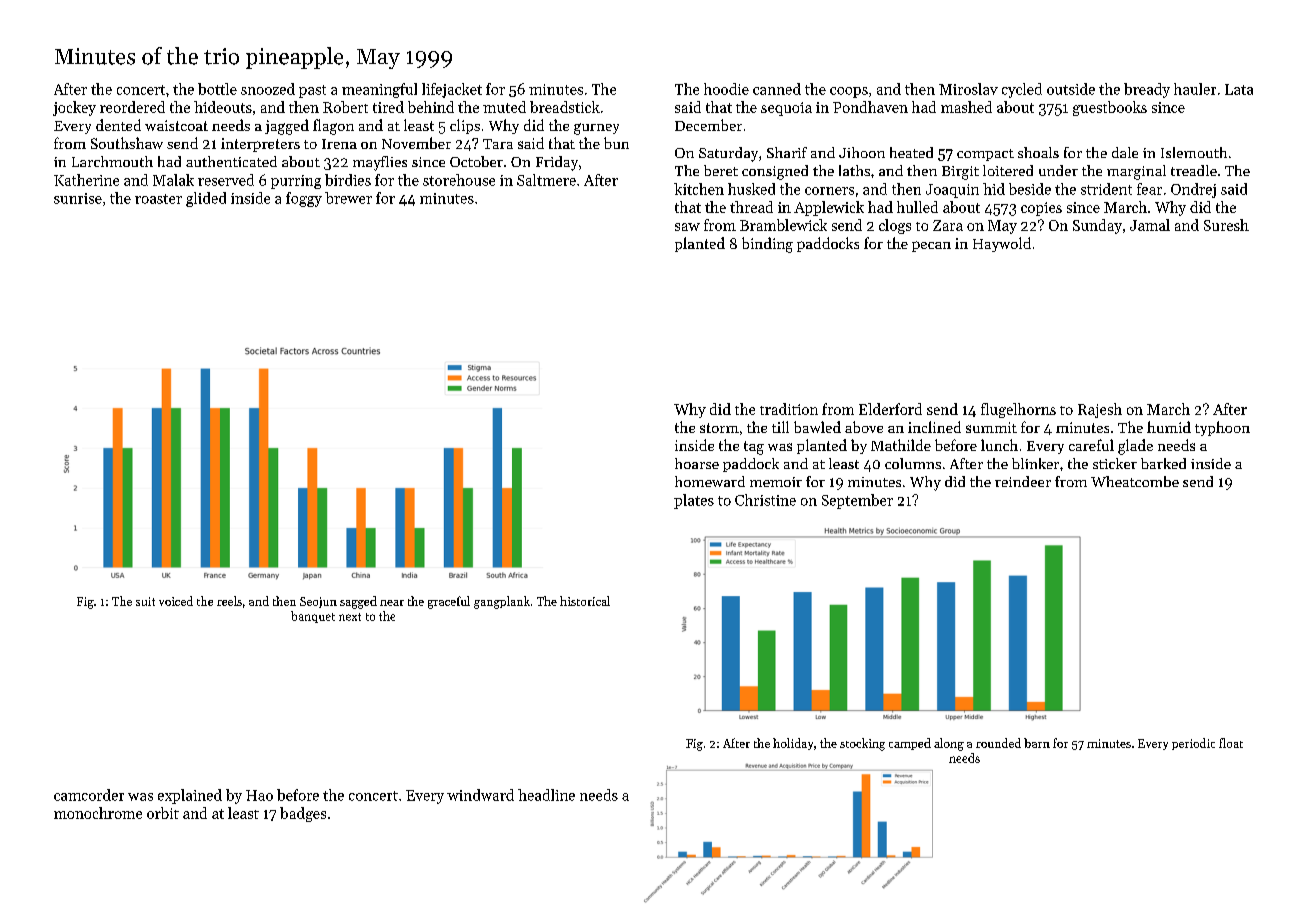  I want to click on Wheatcombe, so click(1135, 481).
